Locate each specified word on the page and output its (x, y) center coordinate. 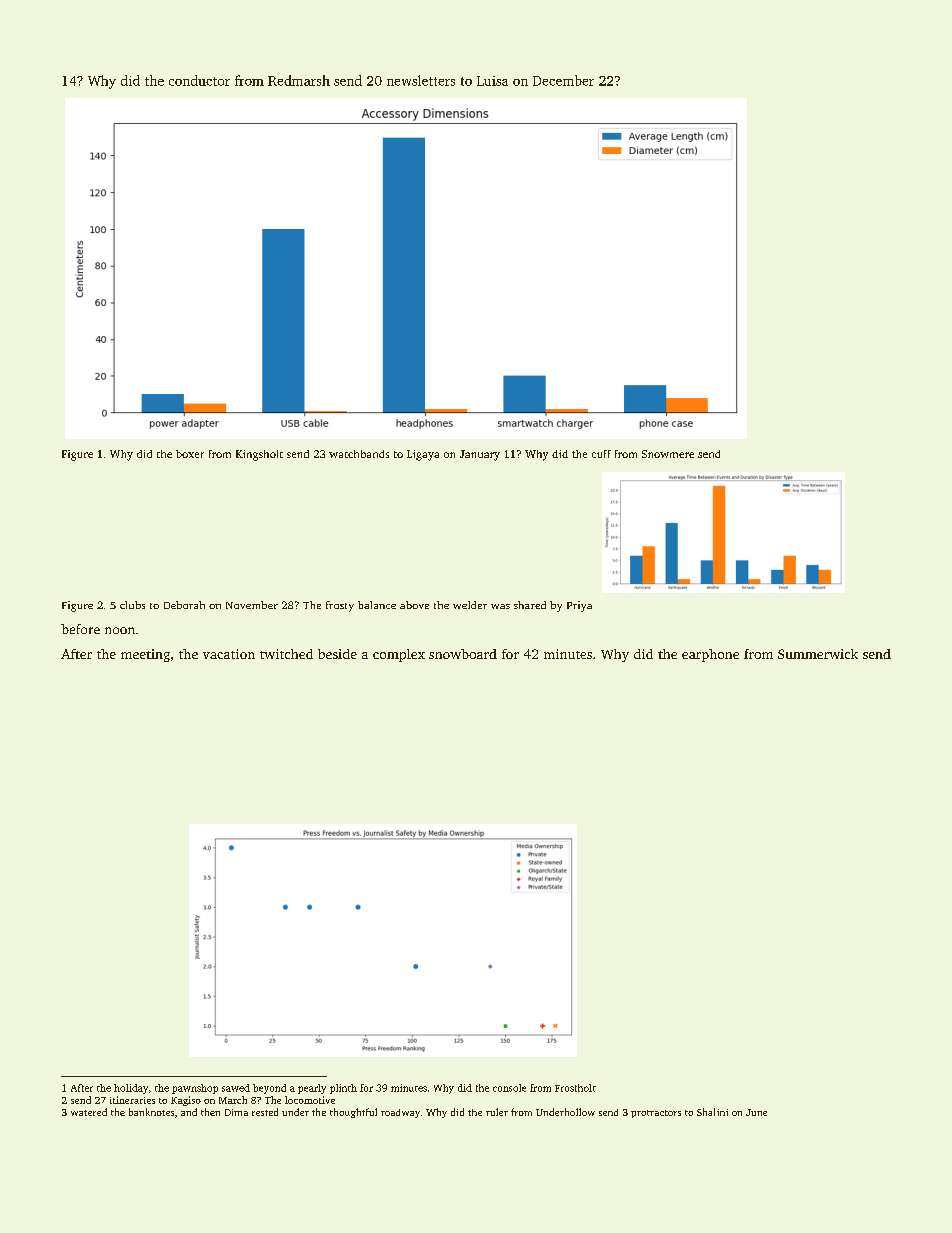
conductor (199, 80)
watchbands (359, 454)
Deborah (184, 605)
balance (377, 605)
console (509, 1088)
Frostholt (575, 1088)
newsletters (421, 80)
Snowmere (668, 454)
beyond (269, 1089)
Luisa (492, 81)
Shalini (712, 1112)
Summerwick (818, 654)
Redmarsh (299, 80)
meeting (145, 655)
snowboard (463, 654)
